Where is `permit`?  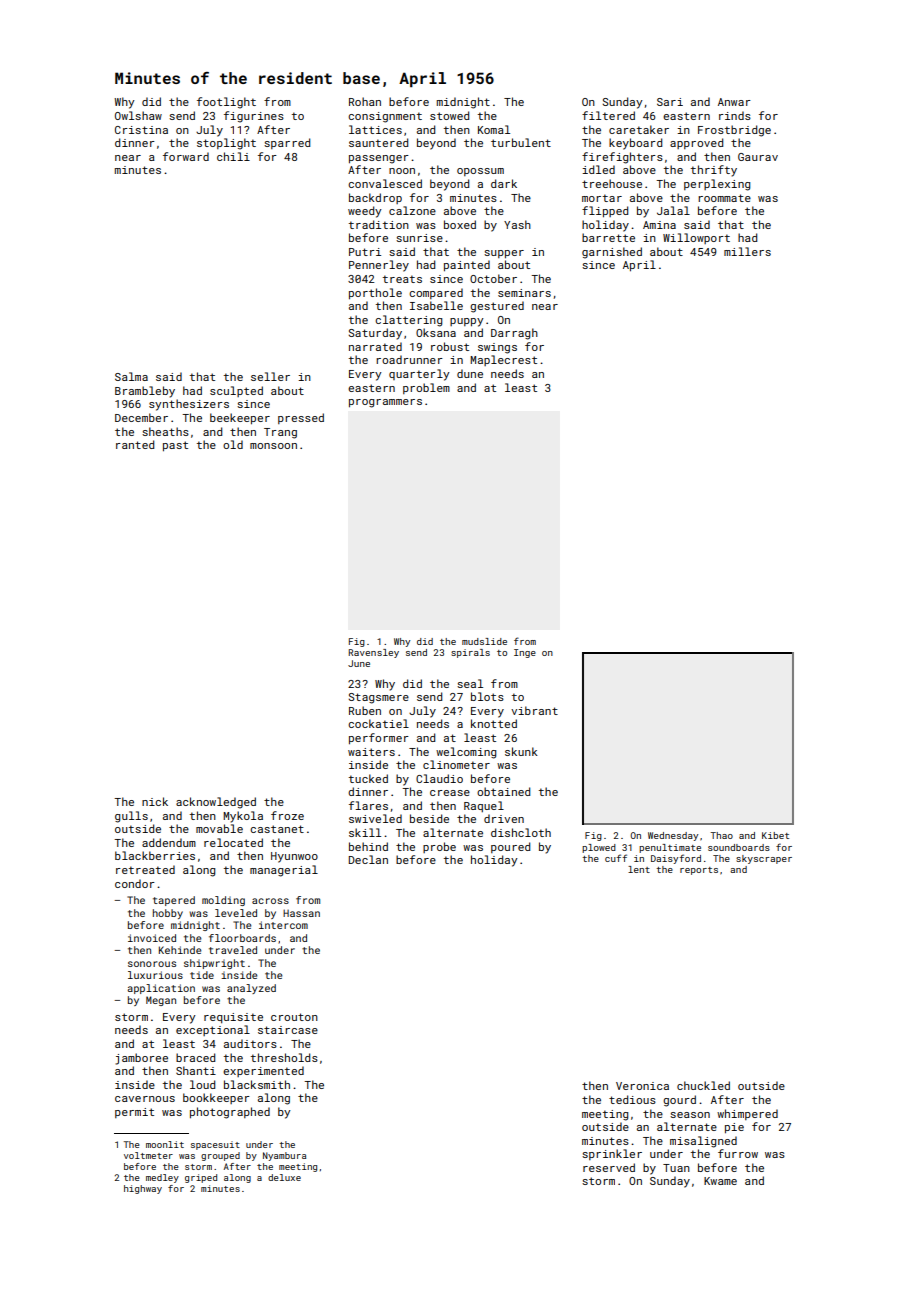 permit is located at coordinates (134, 1113).
